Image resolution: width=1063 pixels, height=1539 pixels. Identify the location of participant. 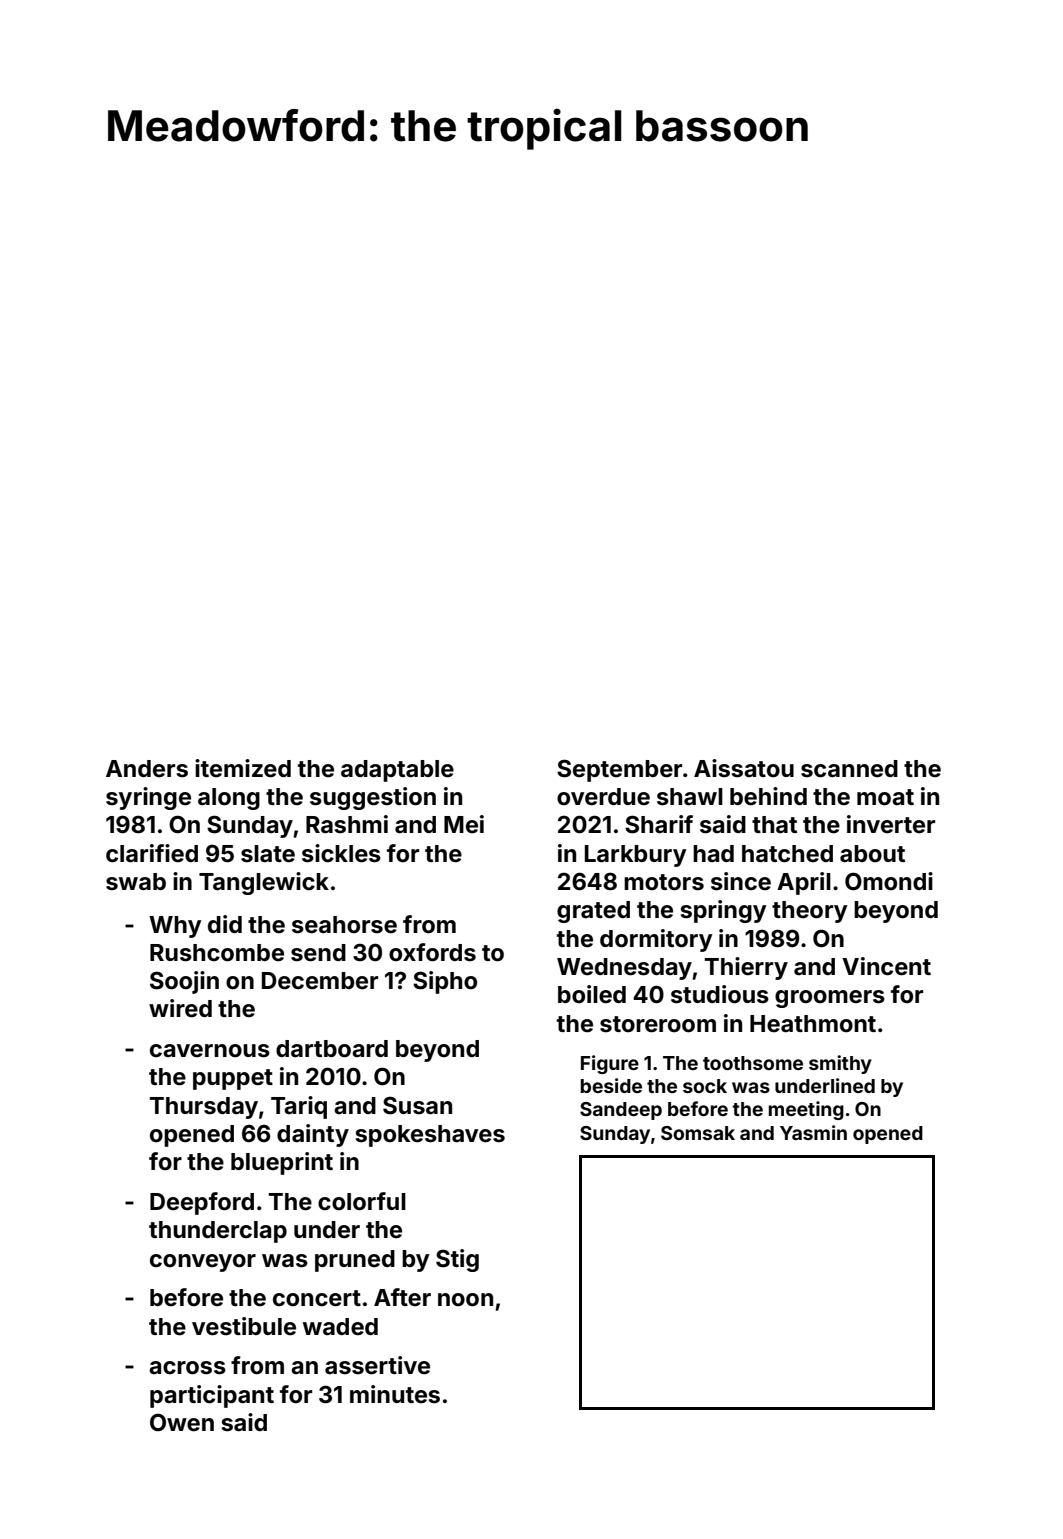
(212, 1396).
